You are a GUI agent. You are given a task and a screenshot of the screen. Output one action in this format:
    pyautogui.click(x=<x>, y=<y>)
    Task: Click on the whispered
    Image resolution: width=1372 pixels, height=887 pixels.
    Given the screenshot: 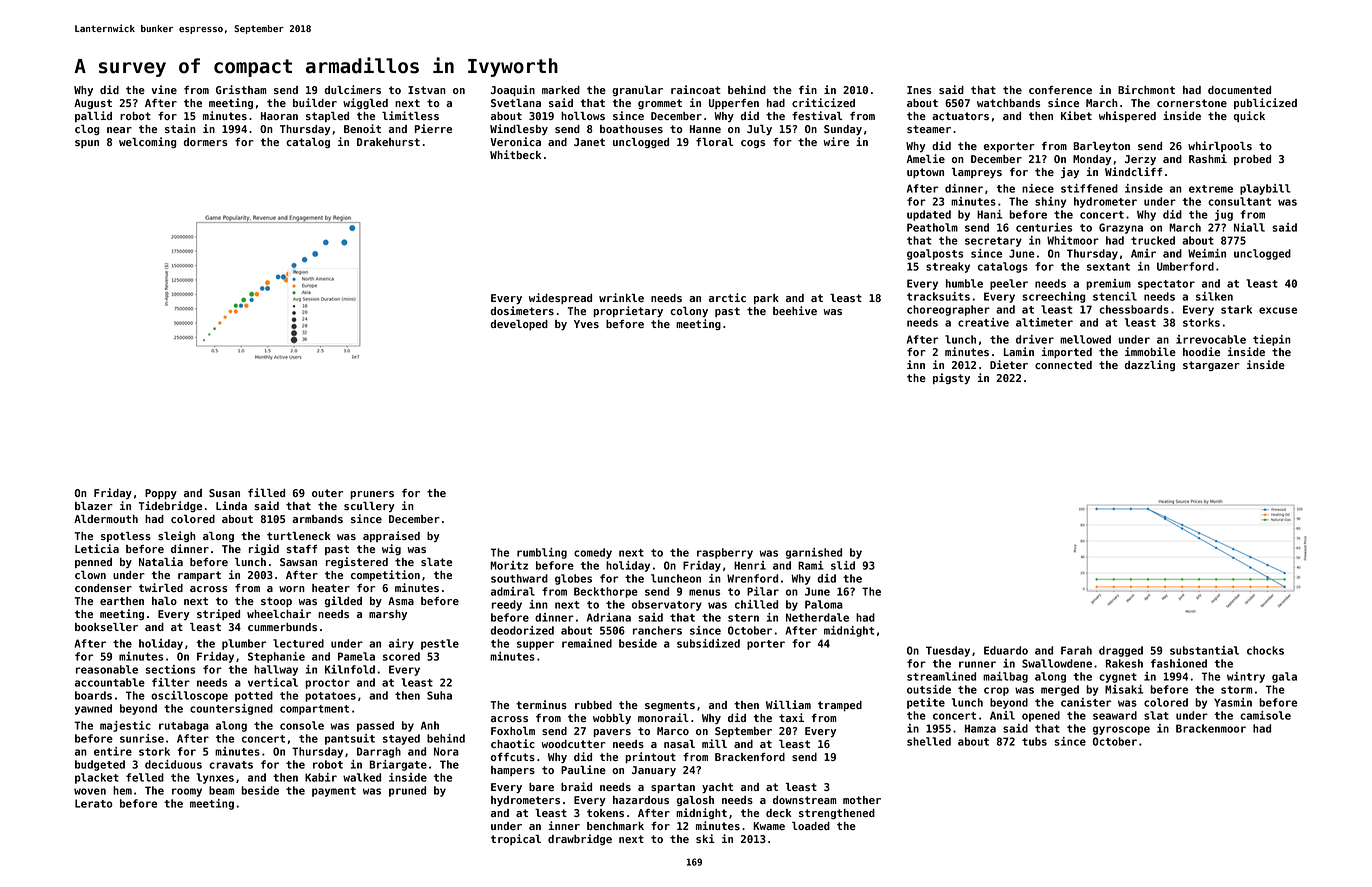 What is the action you would take?
    pyautogui.click(x=1127, y=116)
